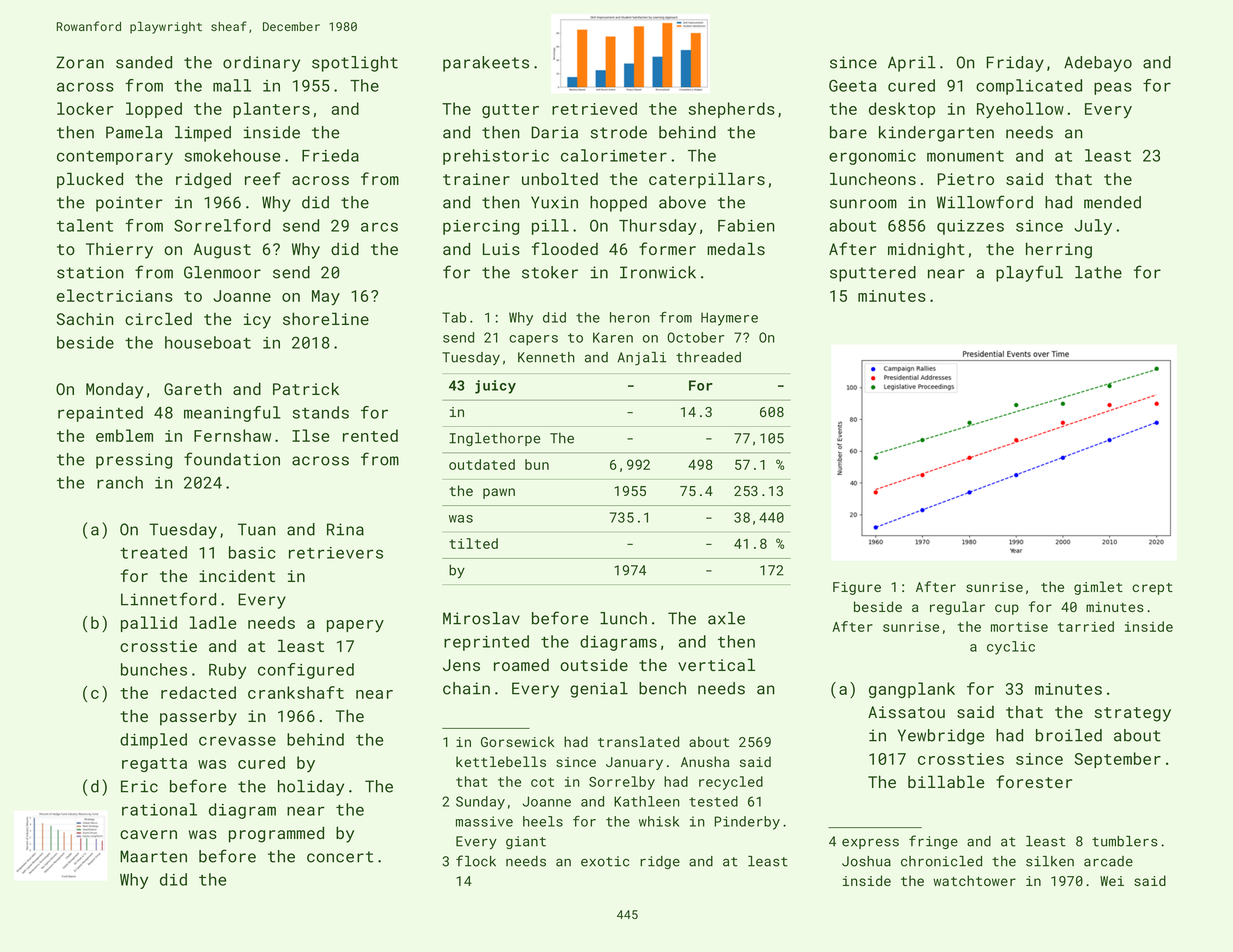 The height and width of the screenshot is (952, 1233). What do you see at coordinates (1112, 202) in the screenshot?
I see `mended` at bounding box center [1112, 202].
